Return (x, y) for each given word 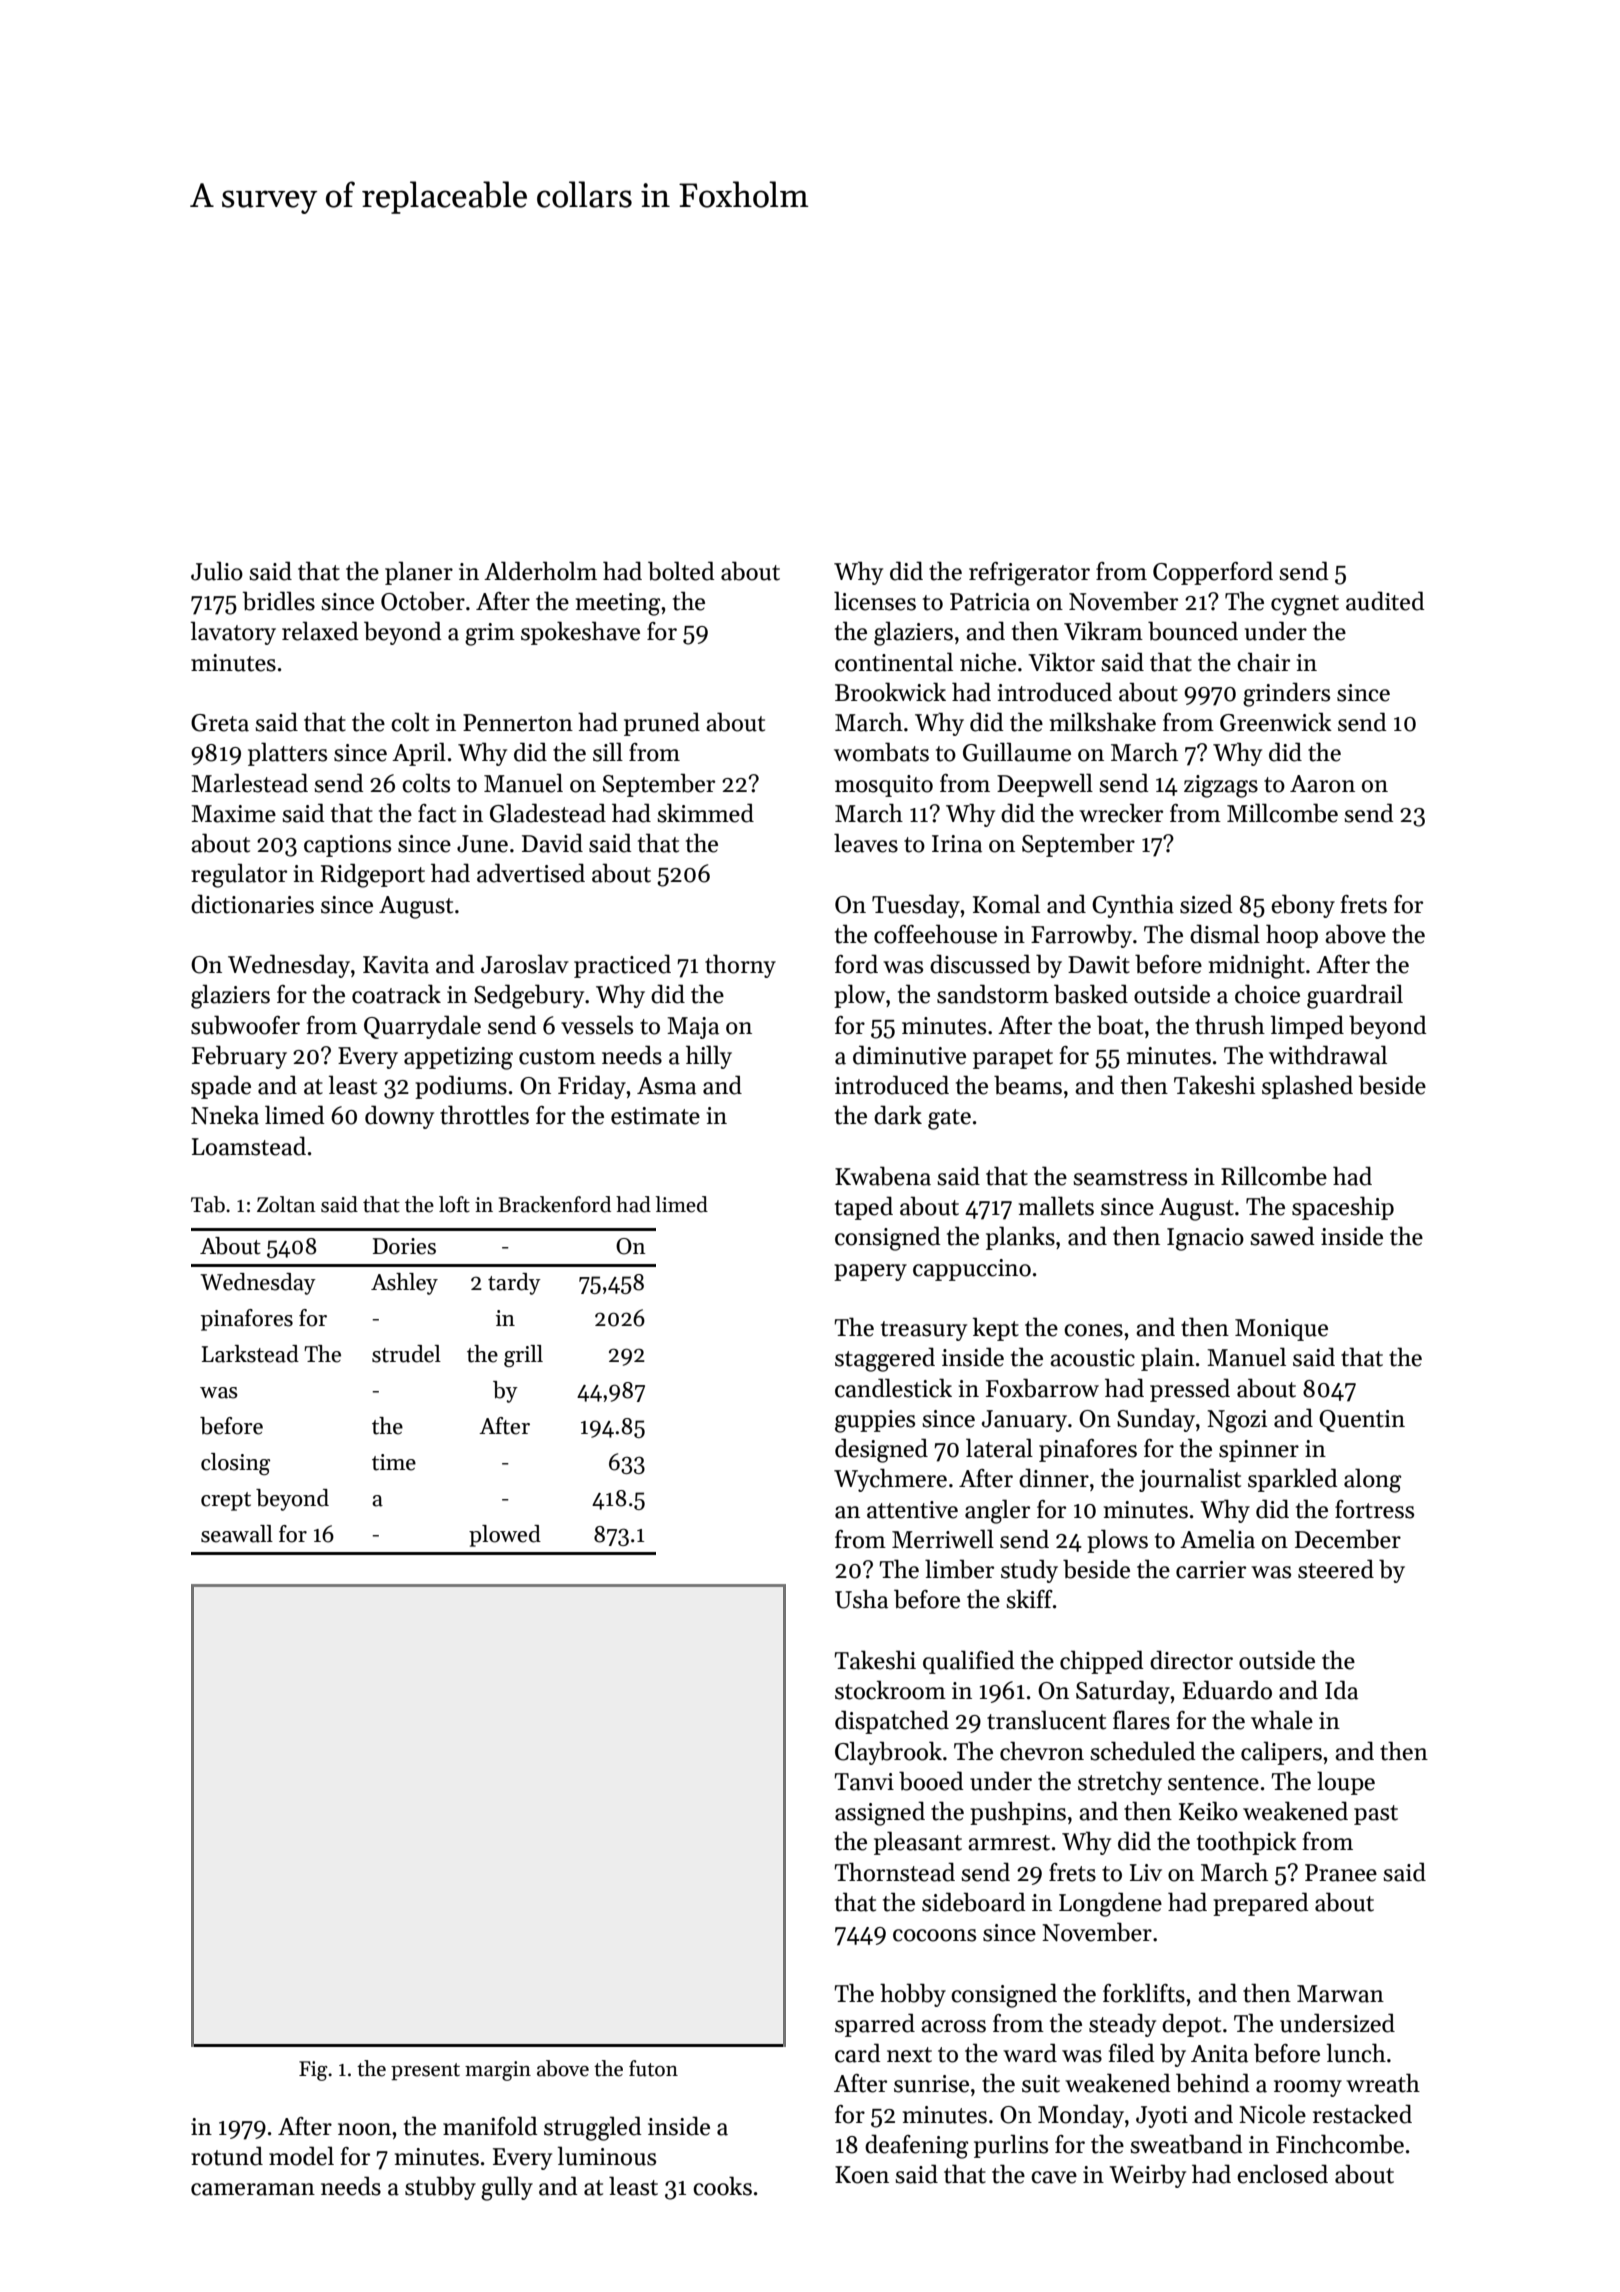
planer (419, 573)
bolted (681, 571)
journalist (1190, 1480)
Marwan (1340, 1994)
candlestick (893, 1388)
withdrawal (1328, 1055)
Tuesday (916, 906)
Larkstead (250, 1354)
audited (1385, 601)
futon (653, 2068)
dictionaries (252, 904)
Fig (313, 2071)
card (858, 2053)
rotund (227, 2156)
